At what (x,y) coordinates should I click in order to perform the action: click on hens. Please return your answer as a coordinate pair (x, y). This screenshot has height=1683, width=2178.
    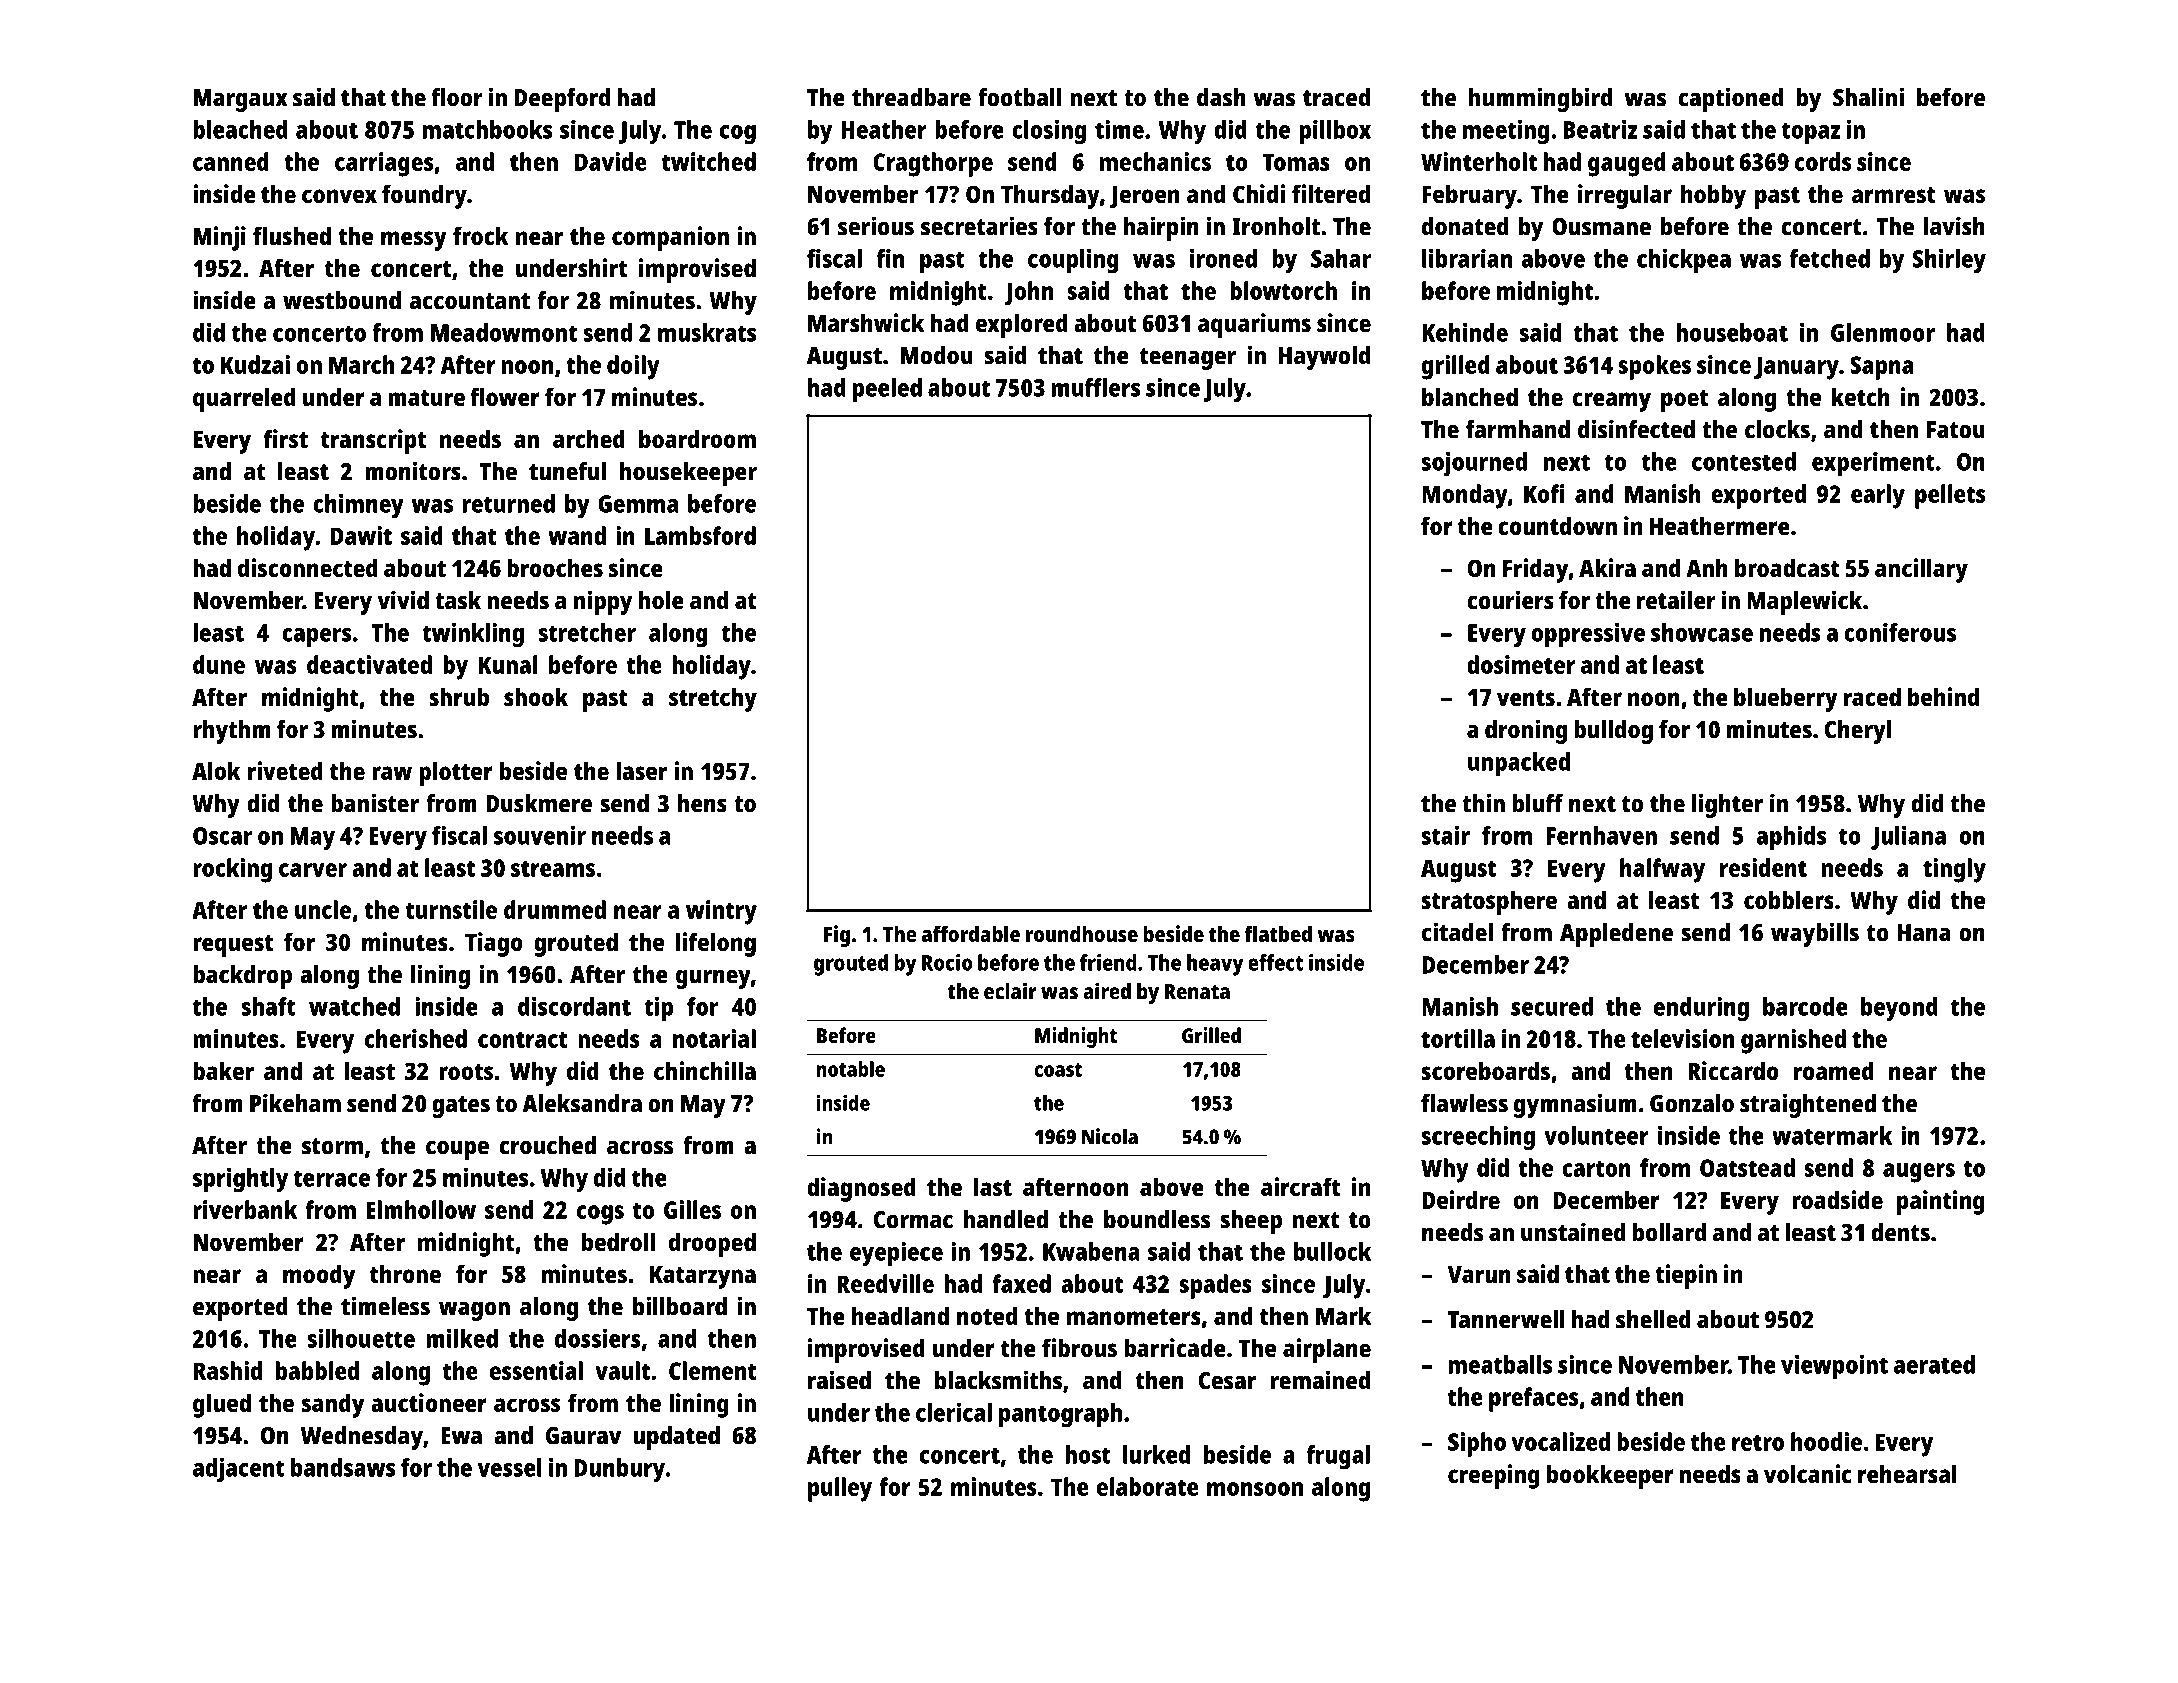
    Looking at the image, I should click on (702, 803).
